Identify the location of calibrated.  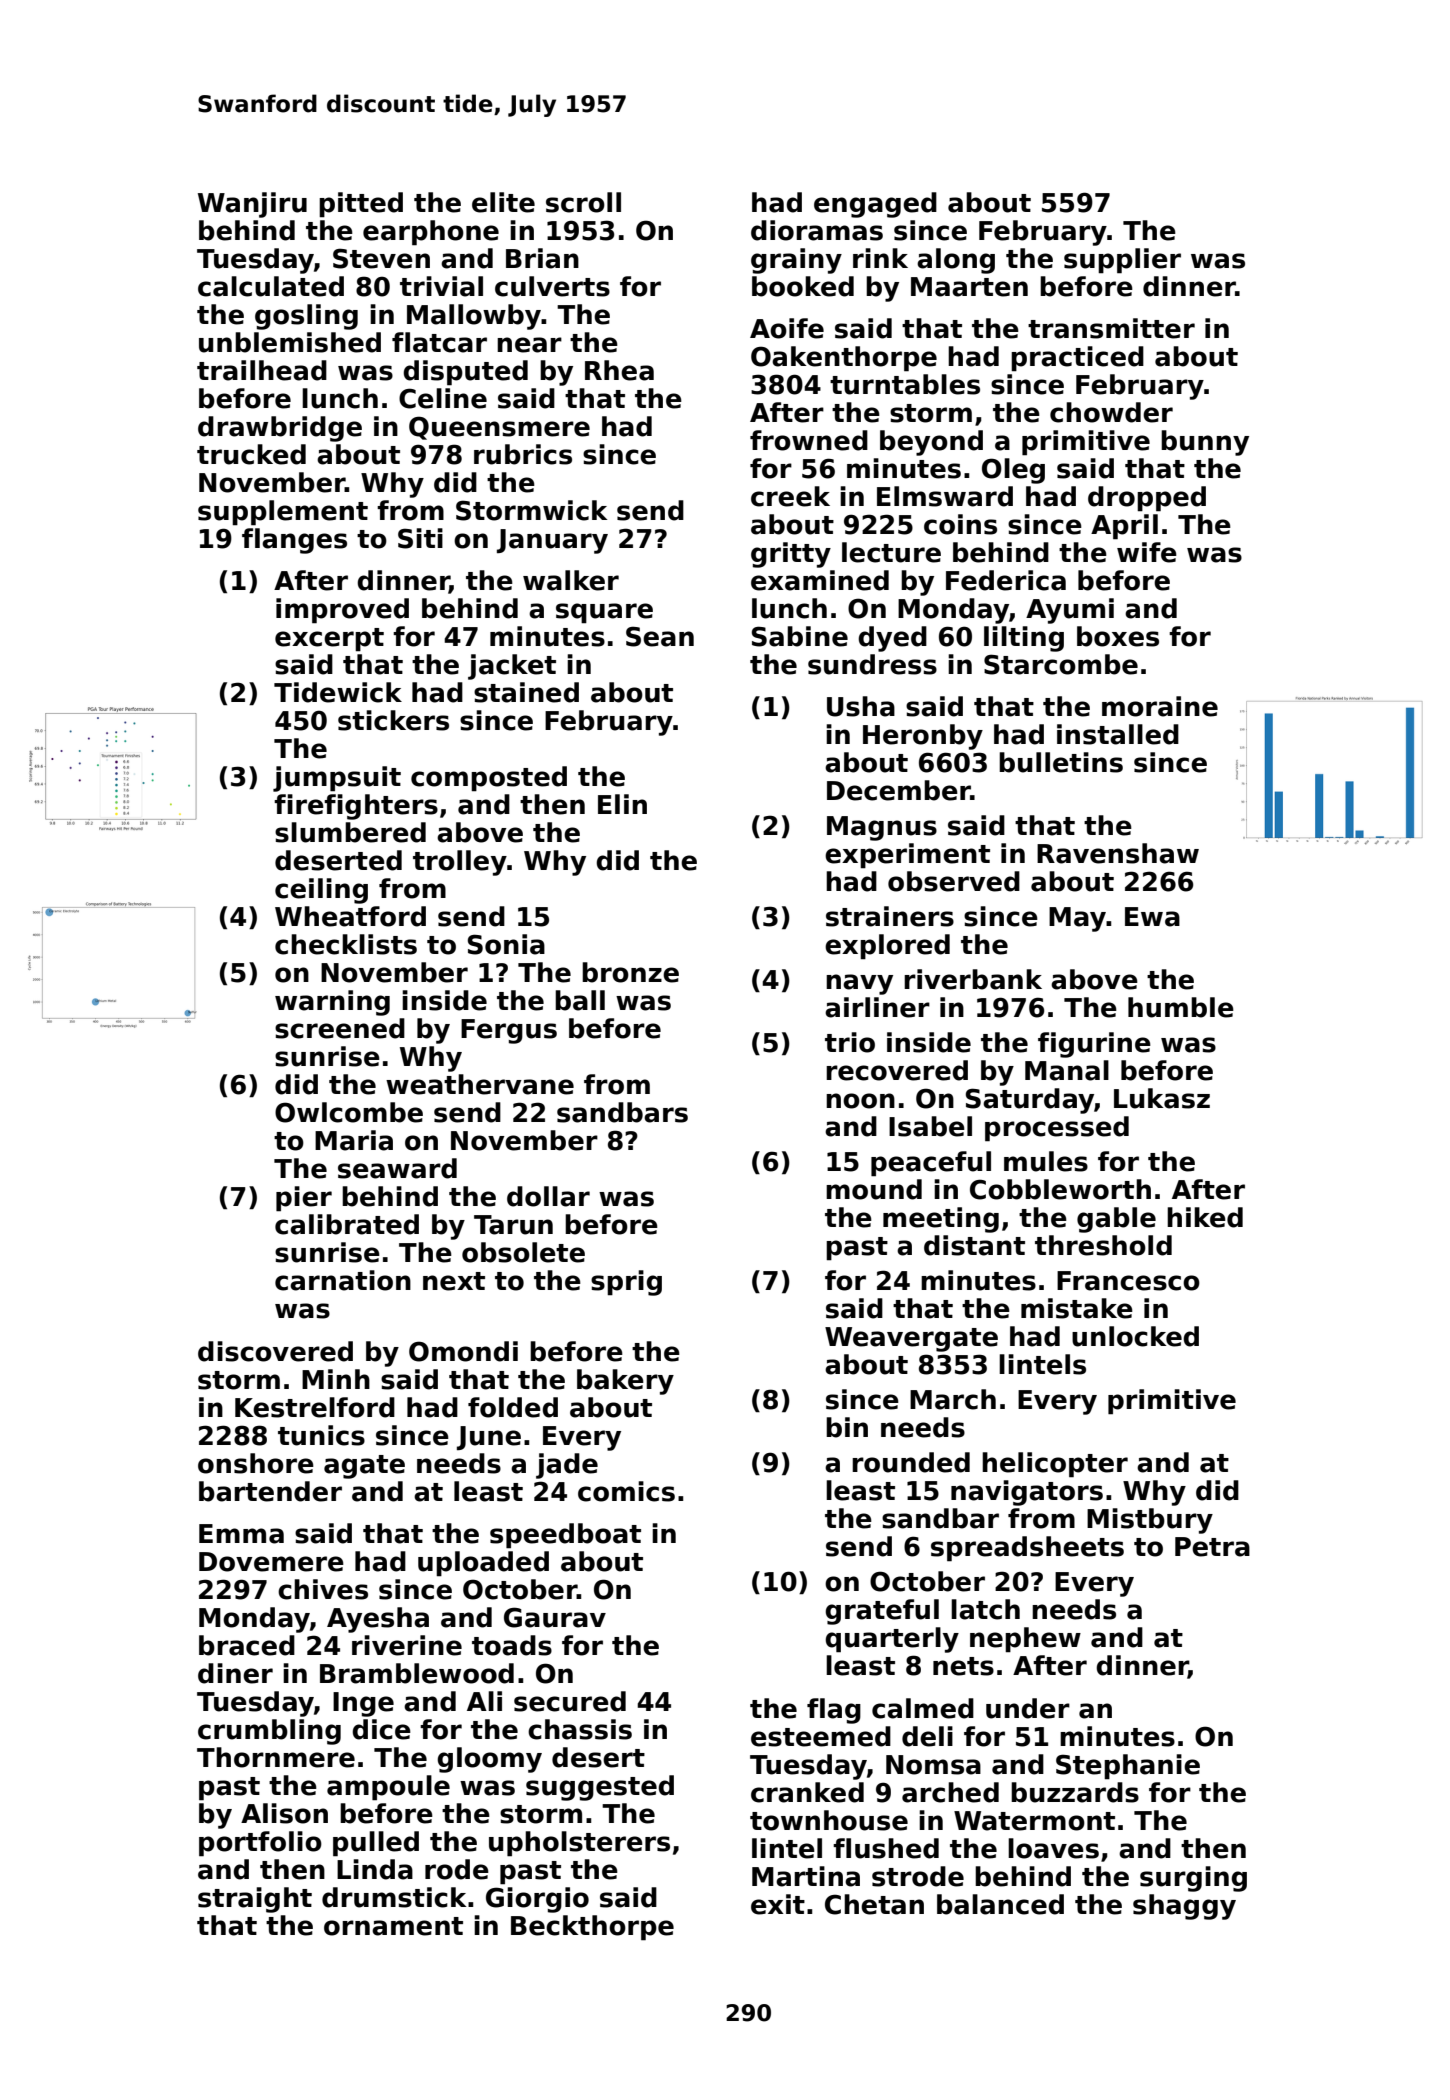
(347, 1224).
